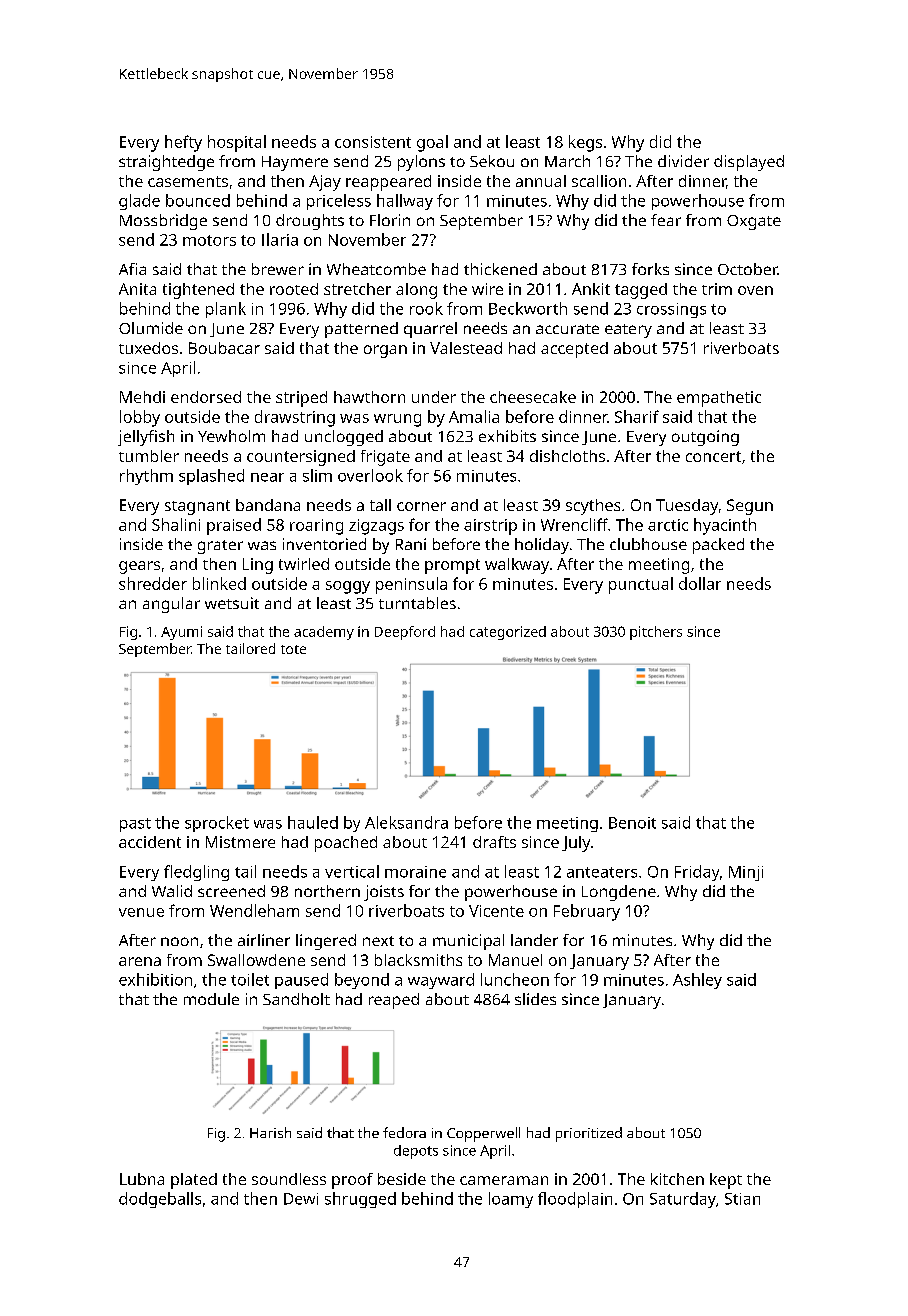 The image size is (908, 1316). Describe the element at coordinates (666, 220) in the screenshot. I see `fear` at that location.
